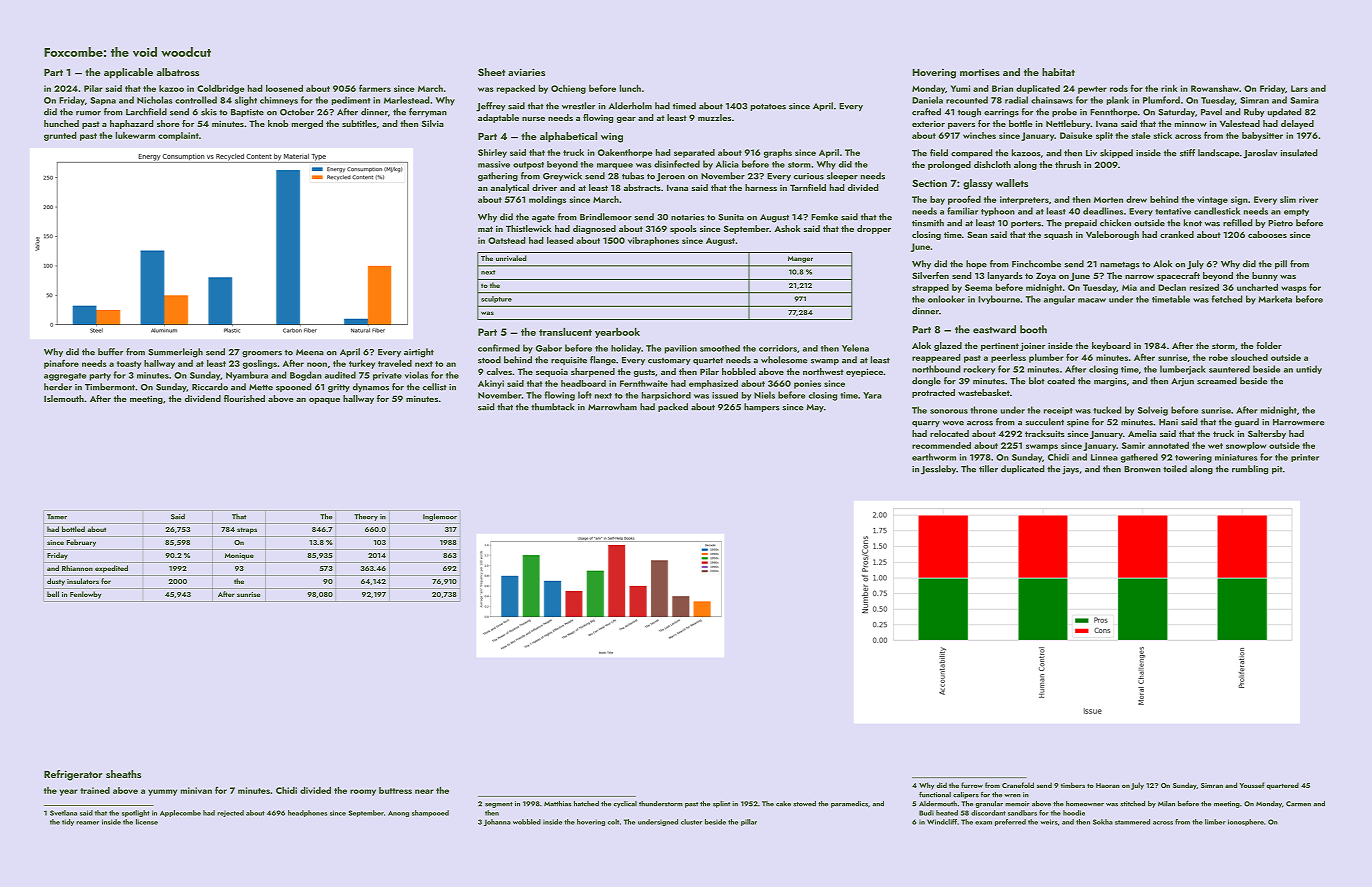 This screenshot has height=887, width=1372. I want to click on buttress, so click(395, 790).
